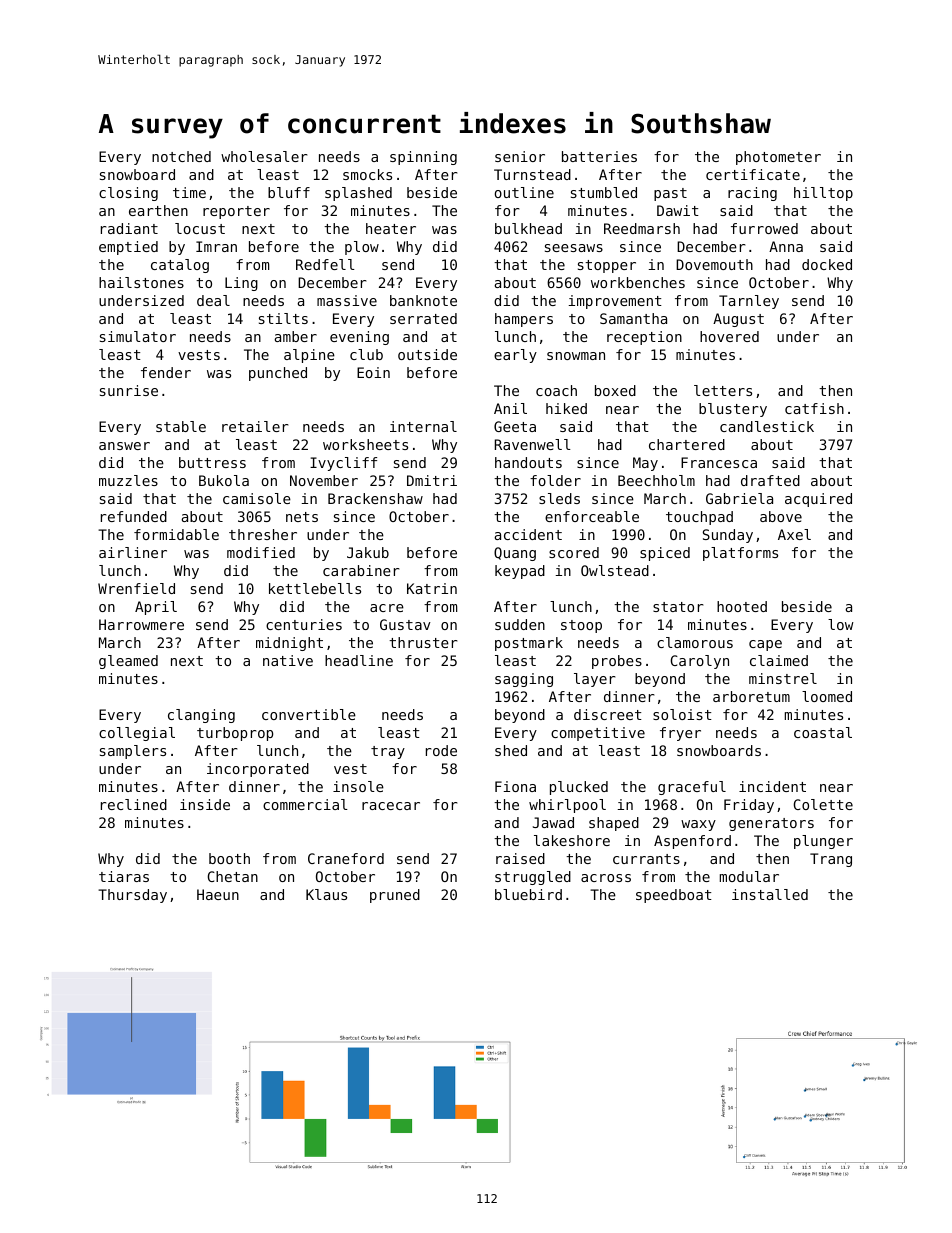  I want to click on Haeun, so click(218, 894).
